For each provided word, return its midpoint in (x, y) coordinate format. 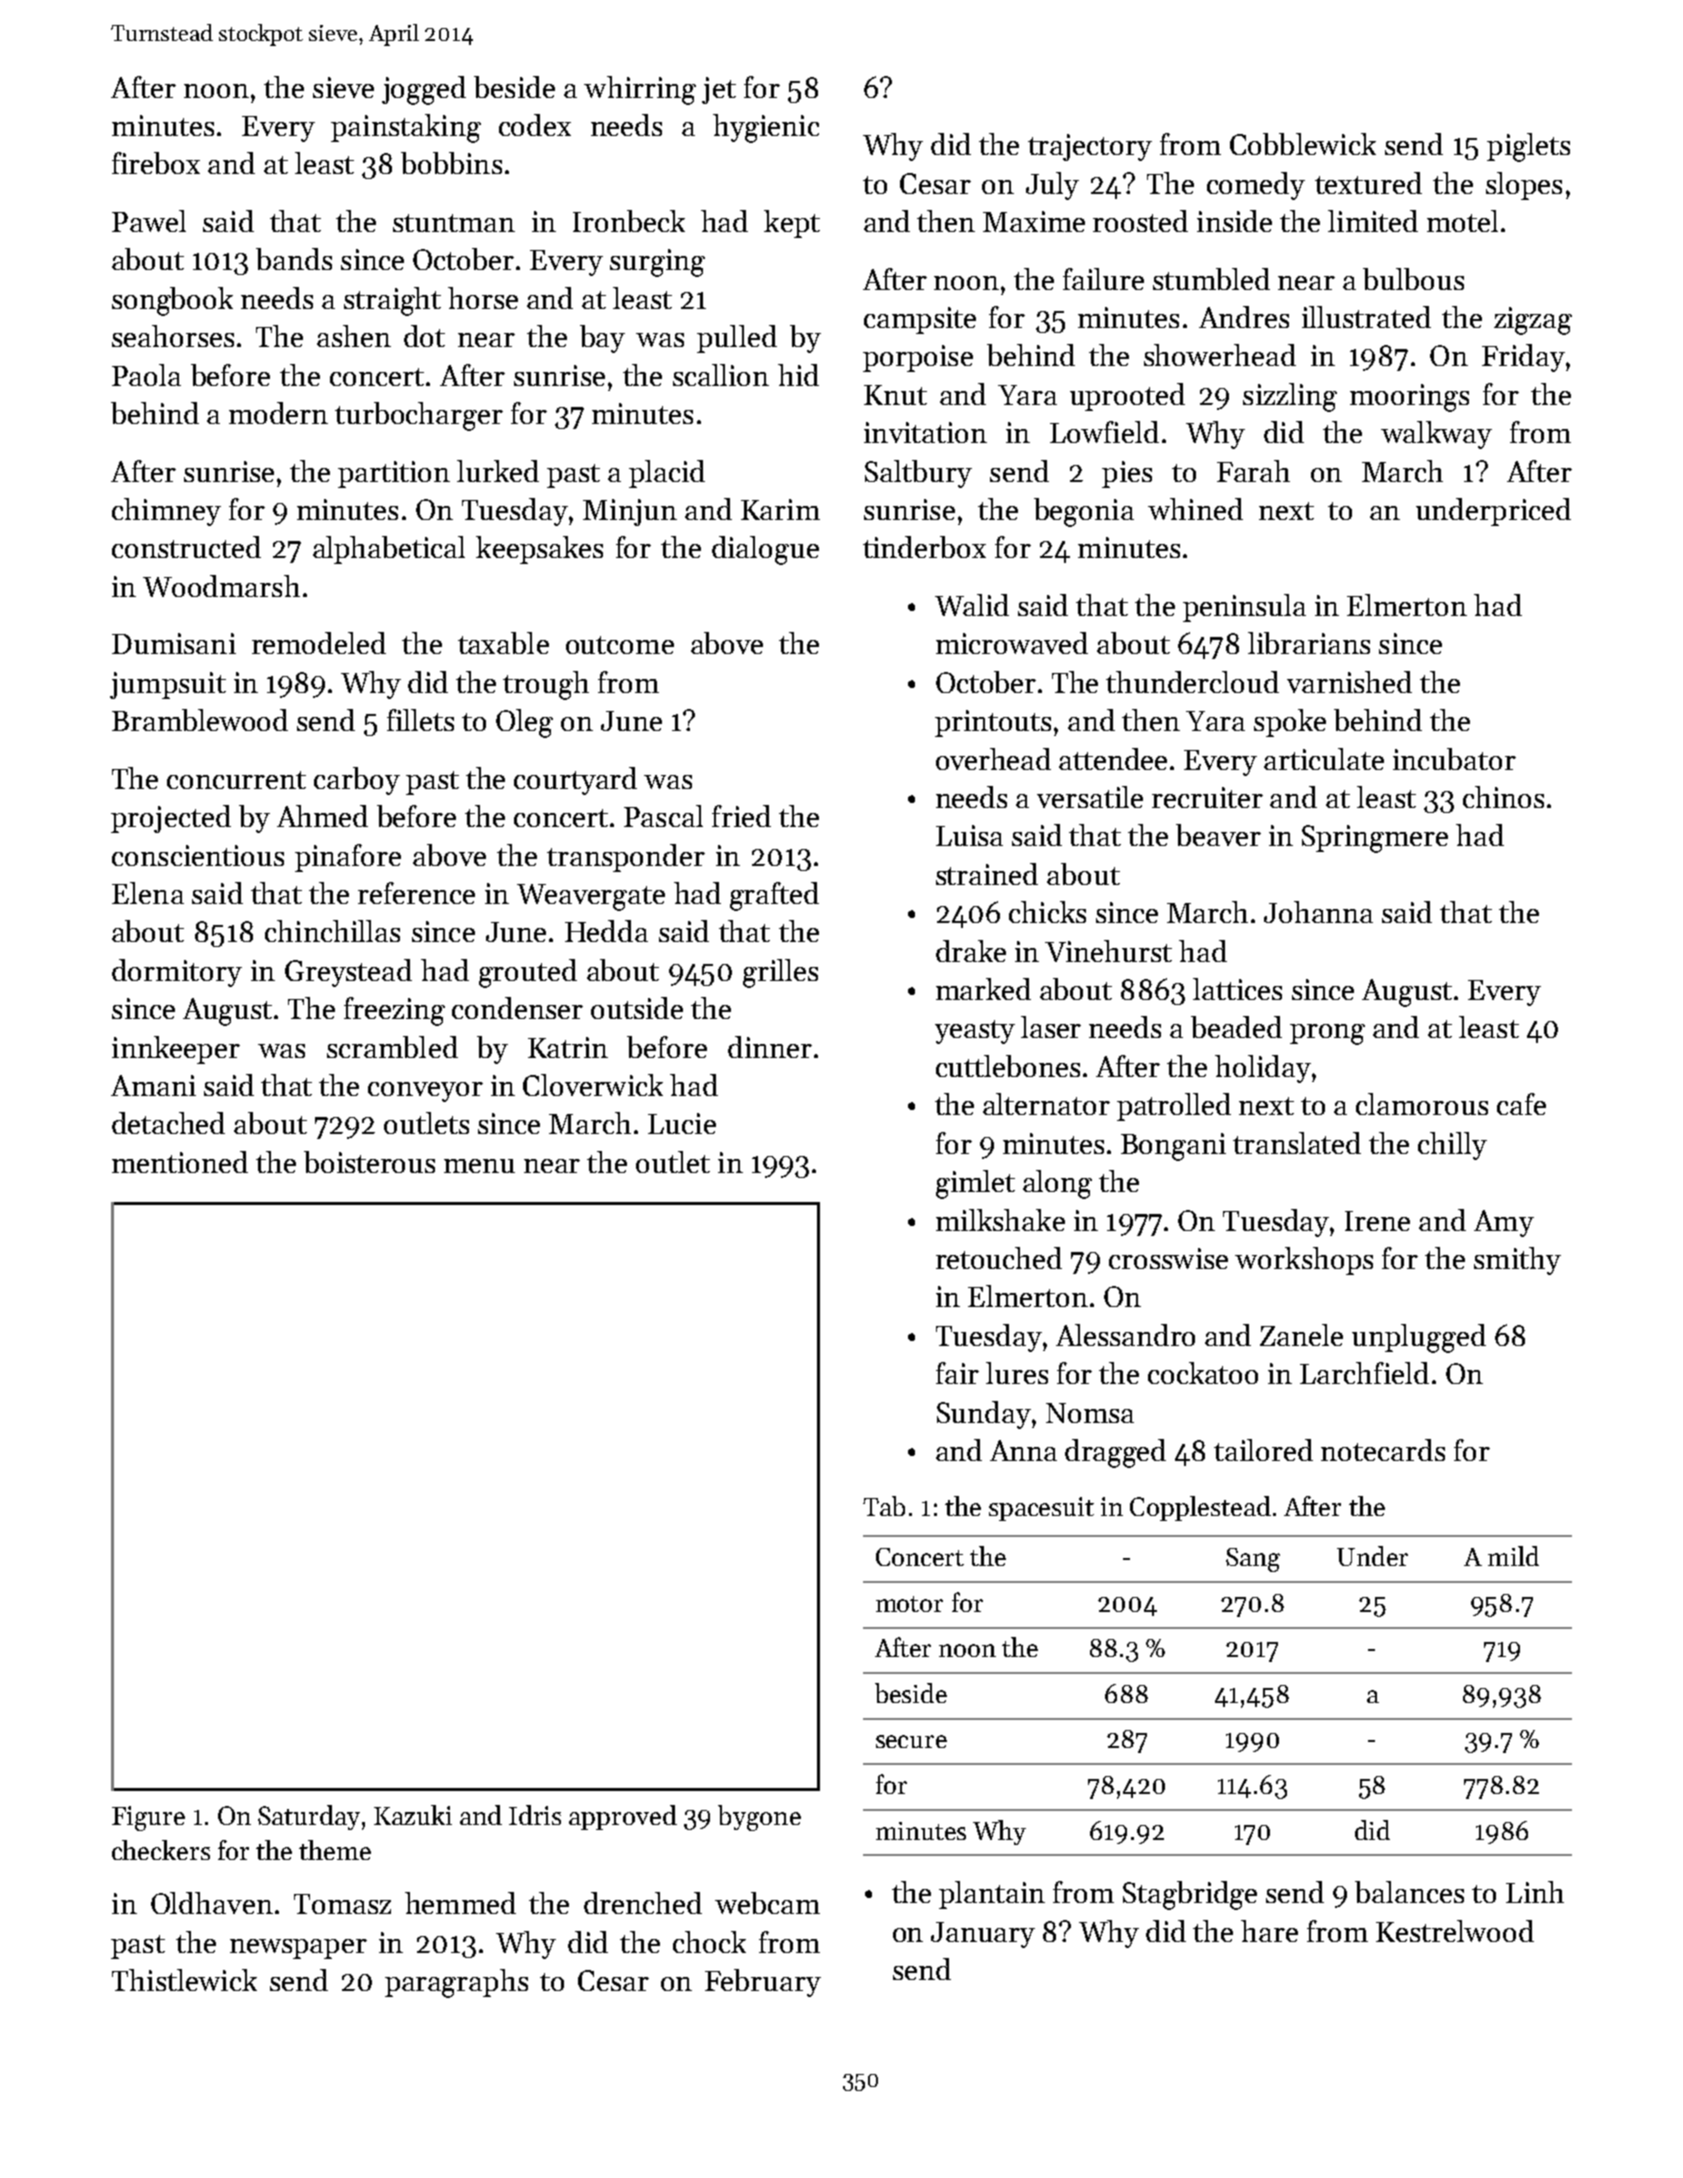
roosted (1140, 221)
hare (1269, 1931)
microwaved (1012, 643)
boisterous (369, 1162)
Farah (1253, 471)
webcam (767, 1903)
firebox (156, 163)
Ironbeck (629, 221)
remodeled (319, 643)
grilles (780, 973)
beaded (1236, 1027)
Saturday (309, 1817)
